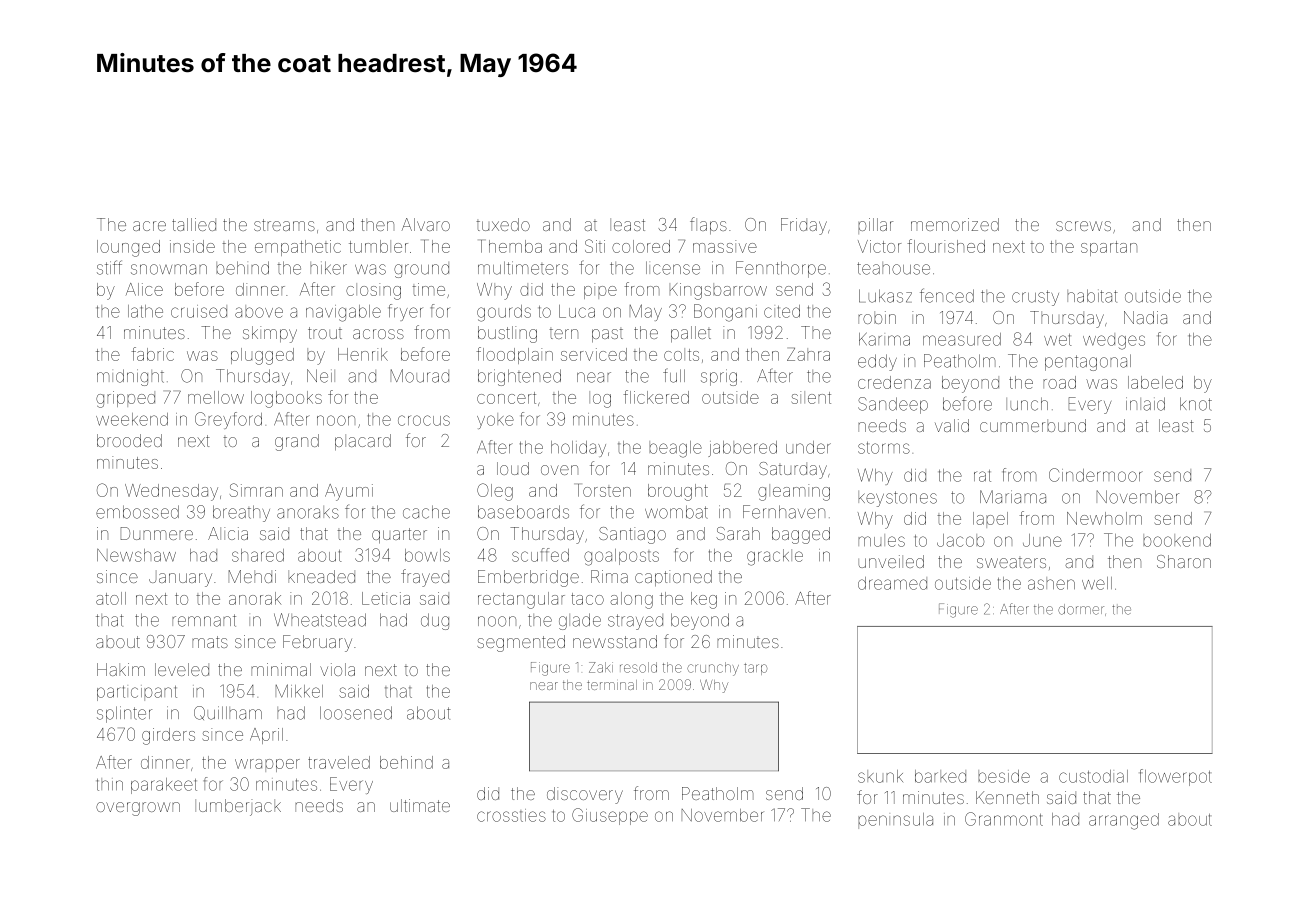 The height and width of the screenshot is (924, 1308). What do you see at coordinates (1058, 340) in the screenshot?
I see `wet` at bounding box center [1058, 340].
